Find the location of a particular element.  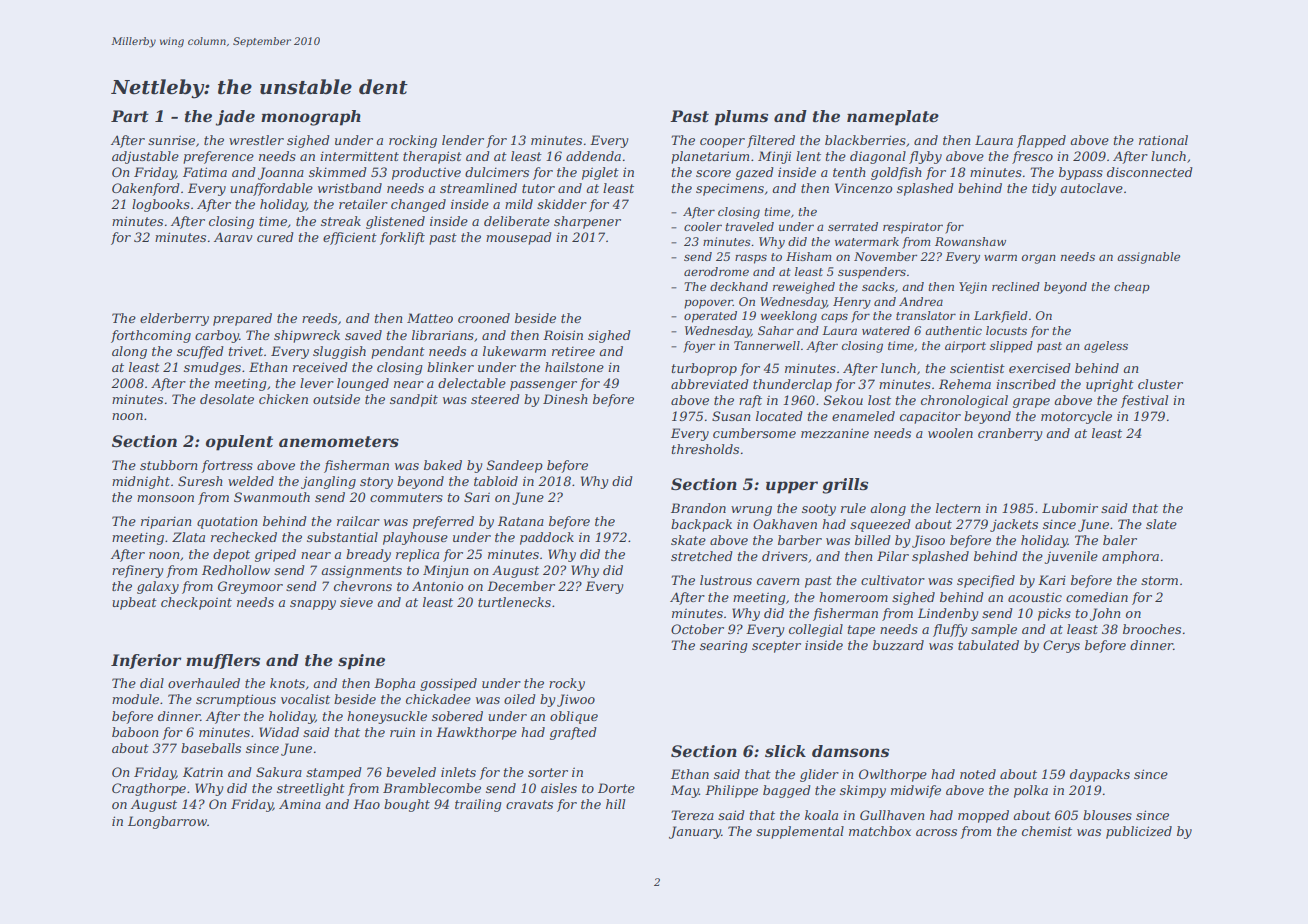

wrung is located at coordinates (751, 511).
